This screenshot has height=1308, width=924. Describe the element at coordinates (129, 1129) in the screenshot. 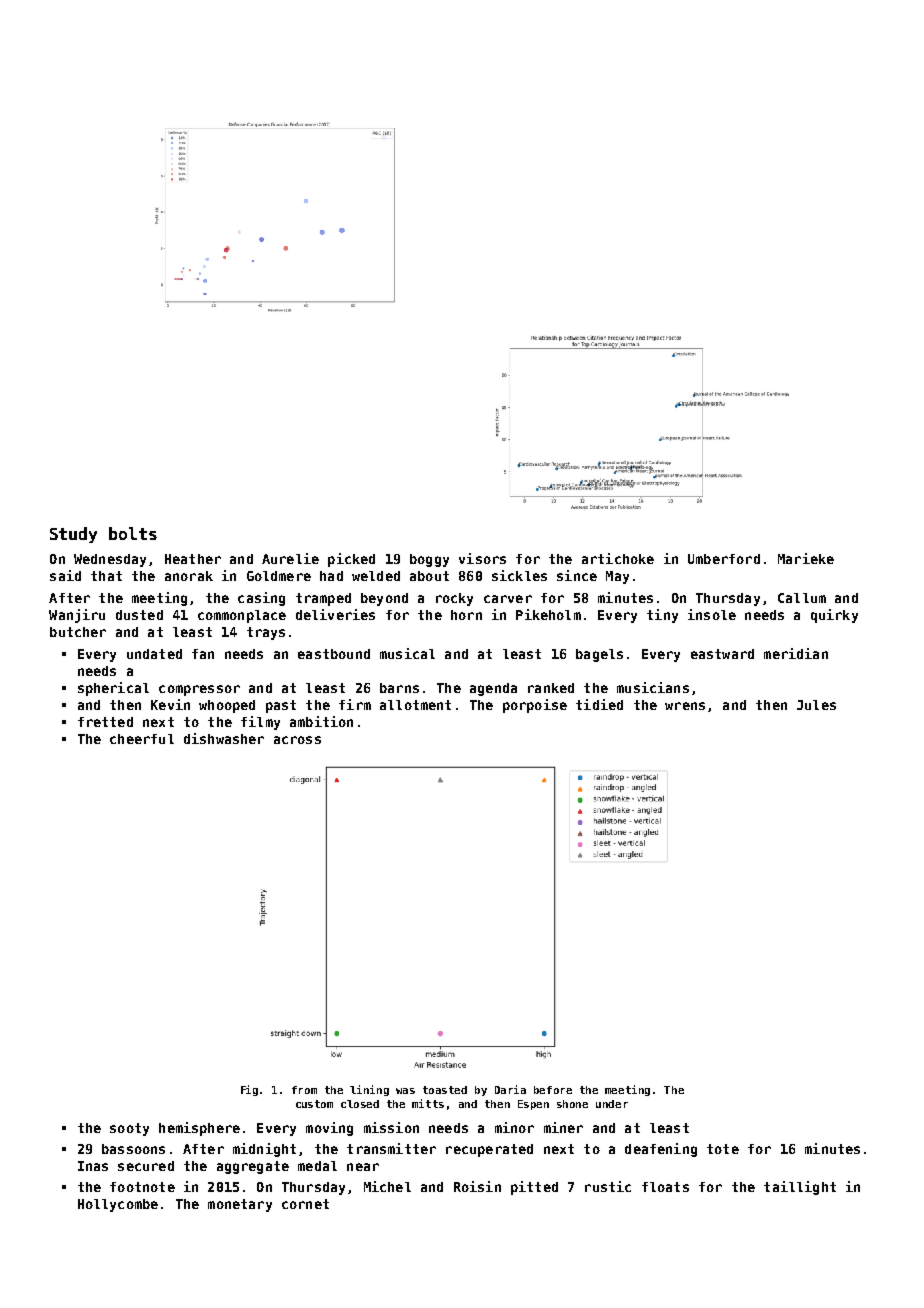

I see `sooty` at that location.
